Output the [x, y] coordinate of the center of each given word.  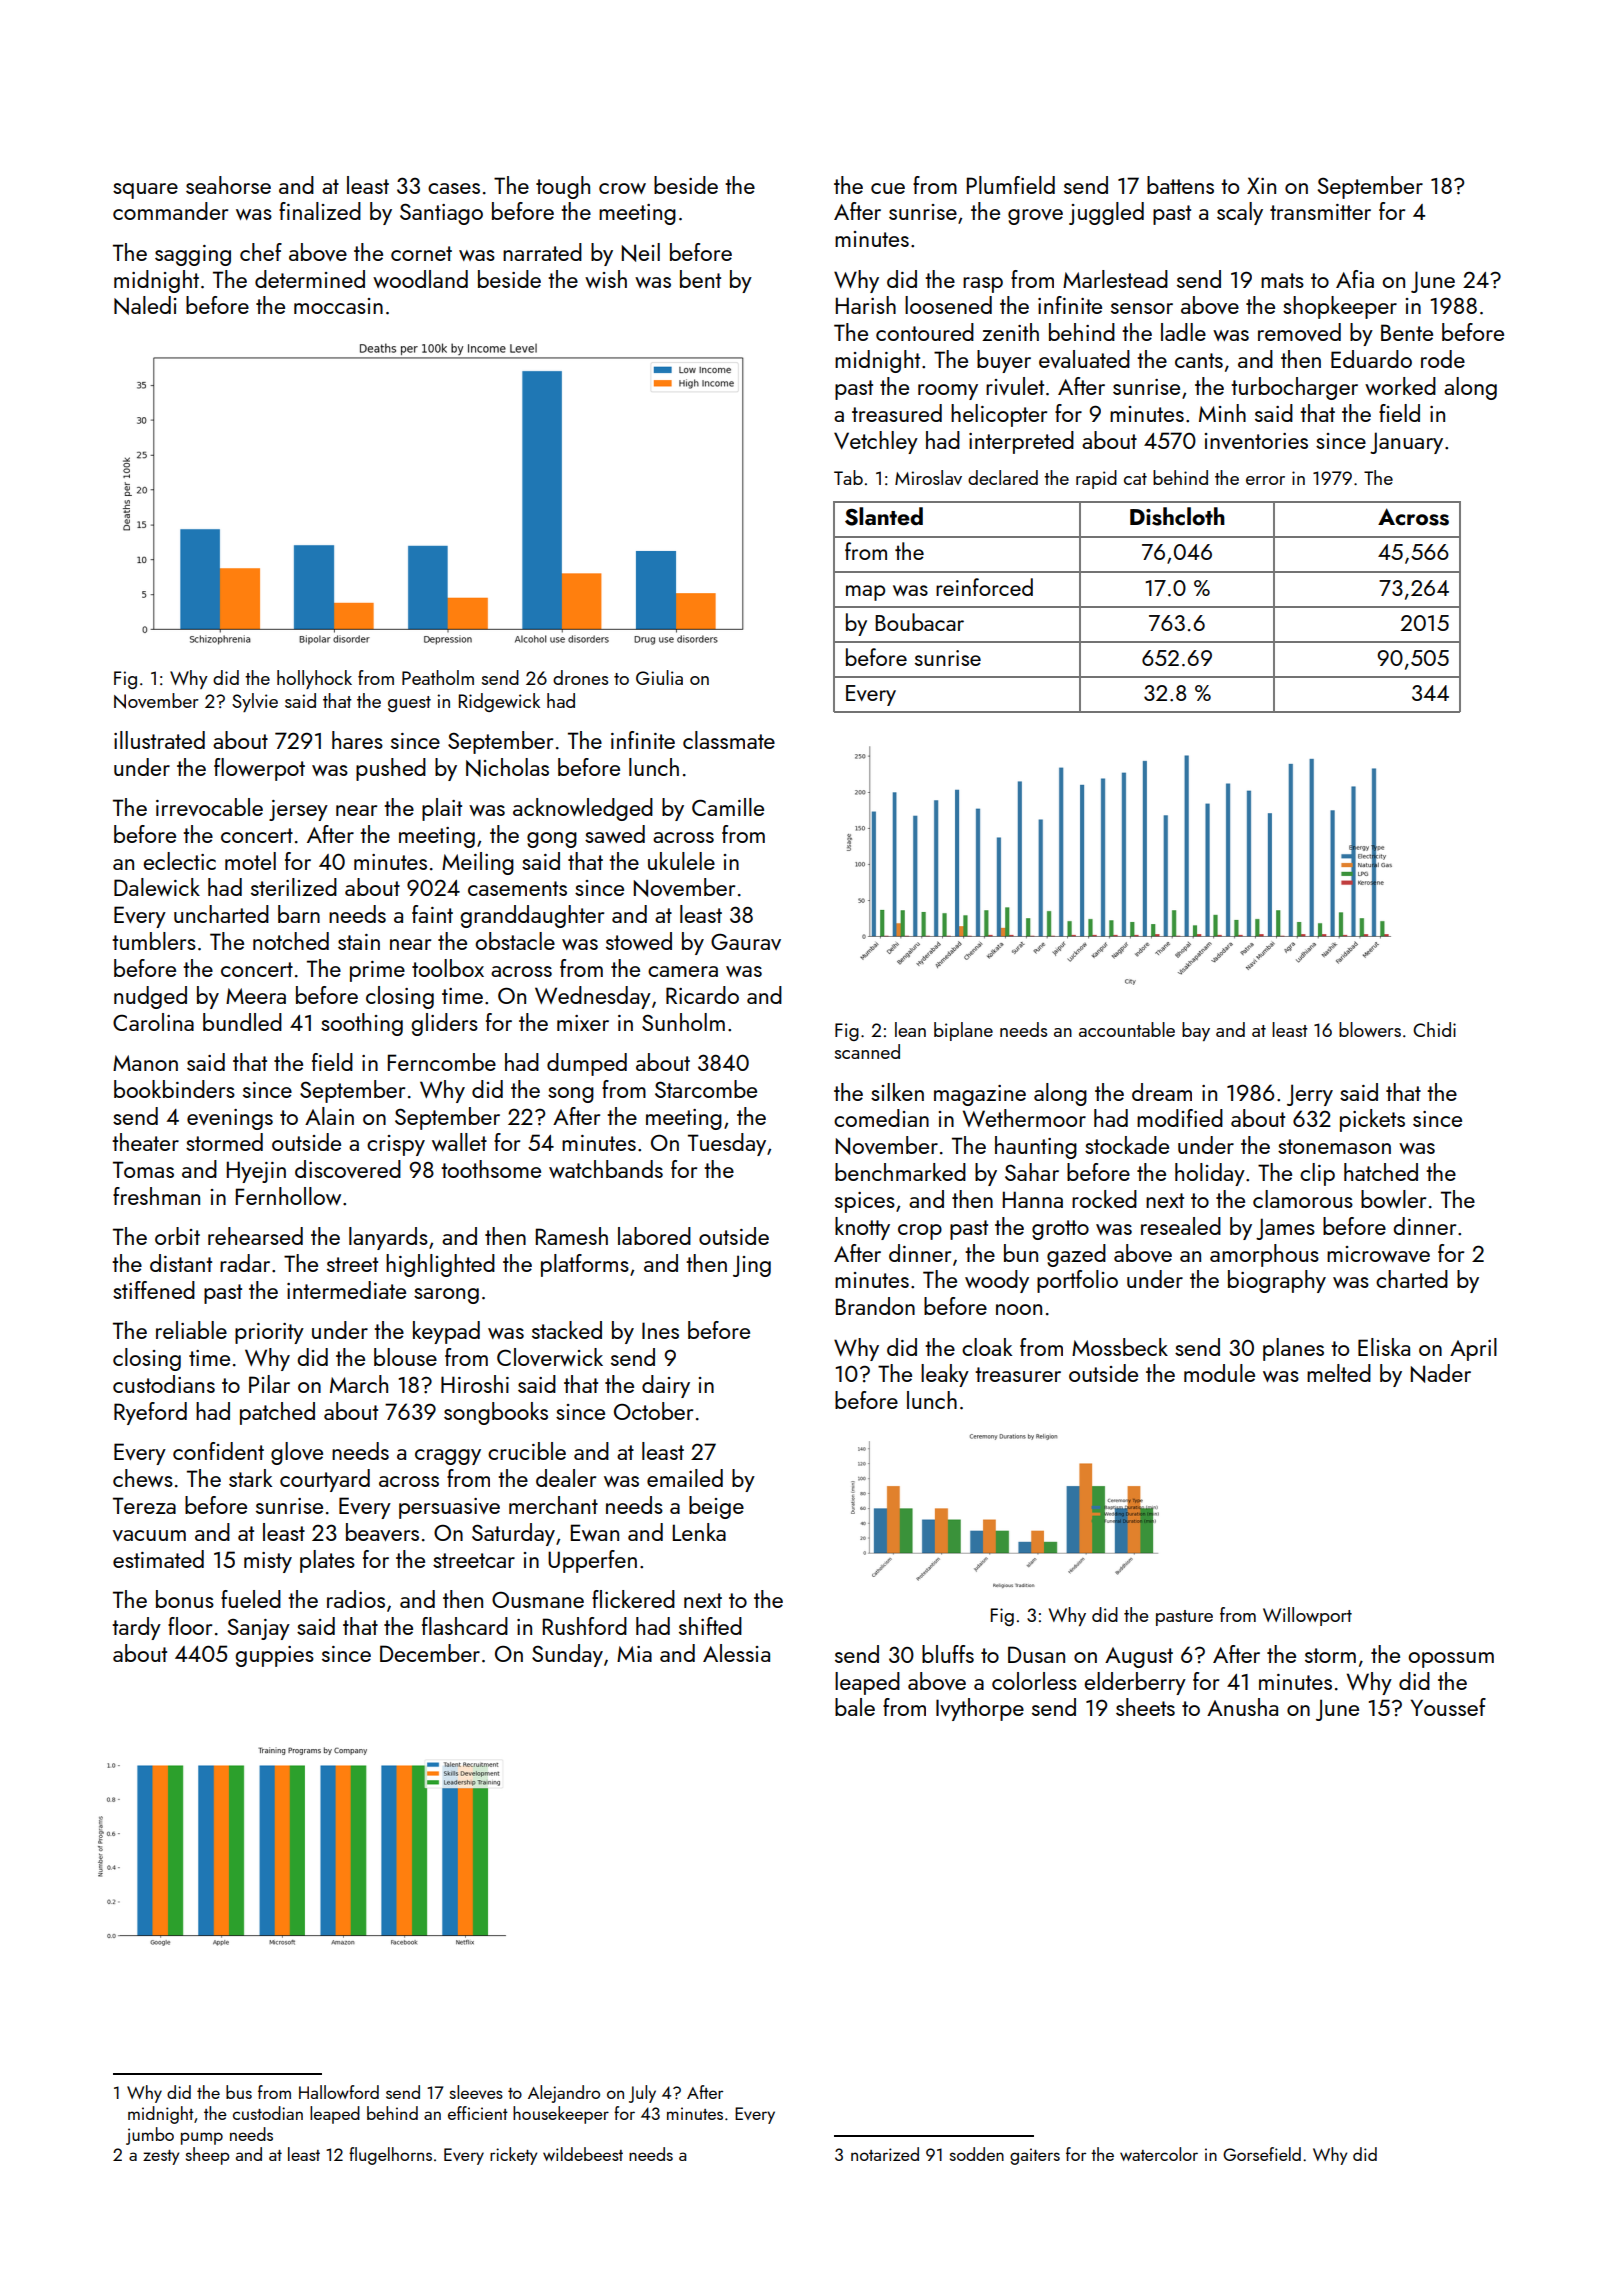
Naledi [145, 305]
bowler [1393, 1199]
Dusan [1036, 1654]
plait [442, 809]
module [1219, 1373]
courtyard [325, 1480]
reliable [191, 1330]
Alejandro [564, 2094]
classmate [729, 740]
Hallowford [339, 2092]
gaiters [1035, 2156]
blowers [1370, 1029]
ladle [1183, 332]
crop [920, 1232]
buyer [1004, 361]
